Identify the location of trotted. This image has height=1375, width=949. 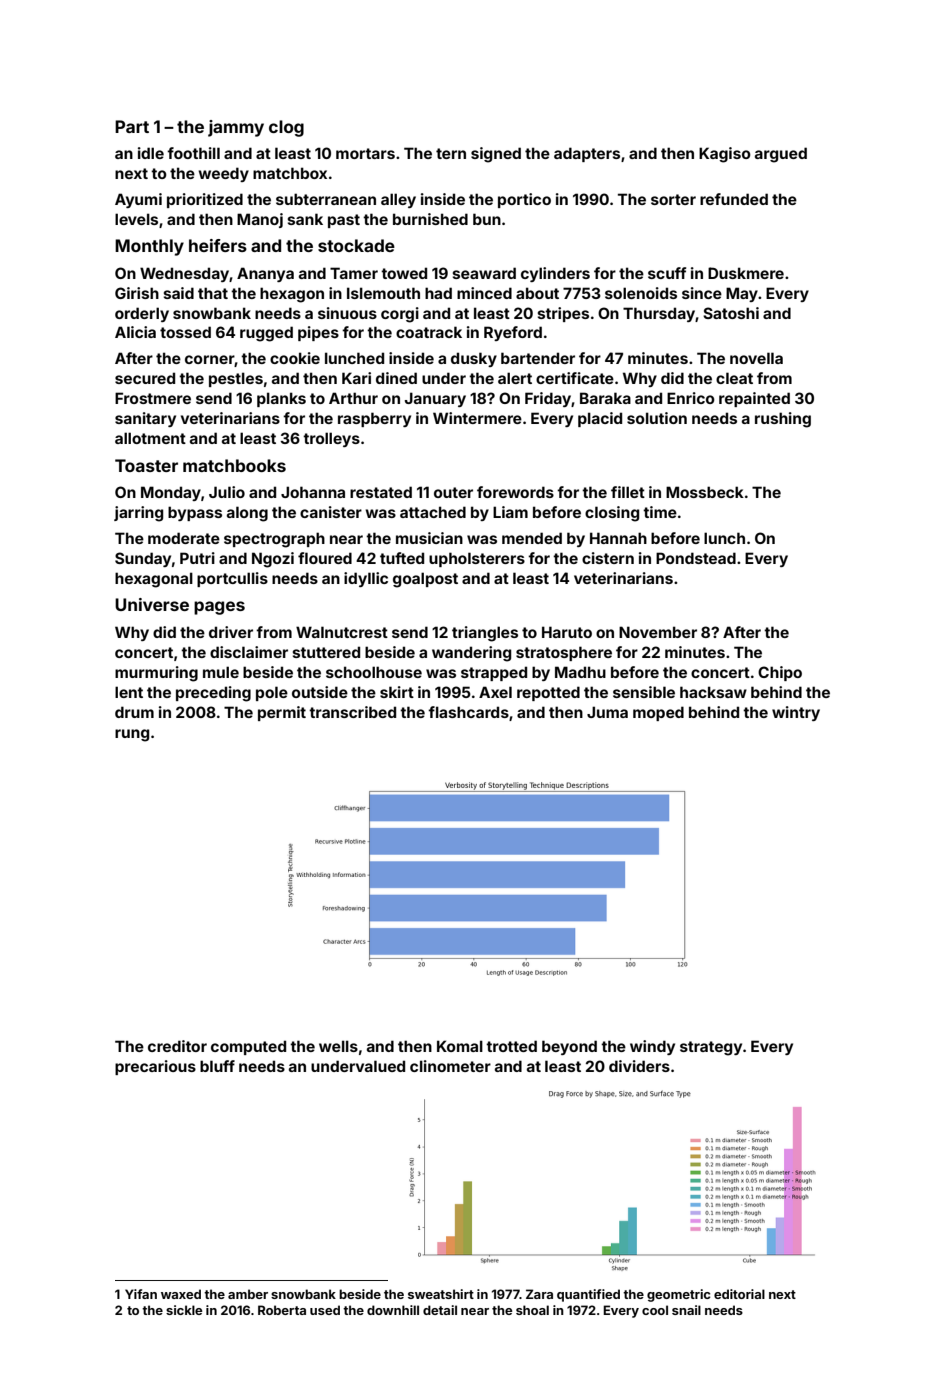
(511, 1046).
